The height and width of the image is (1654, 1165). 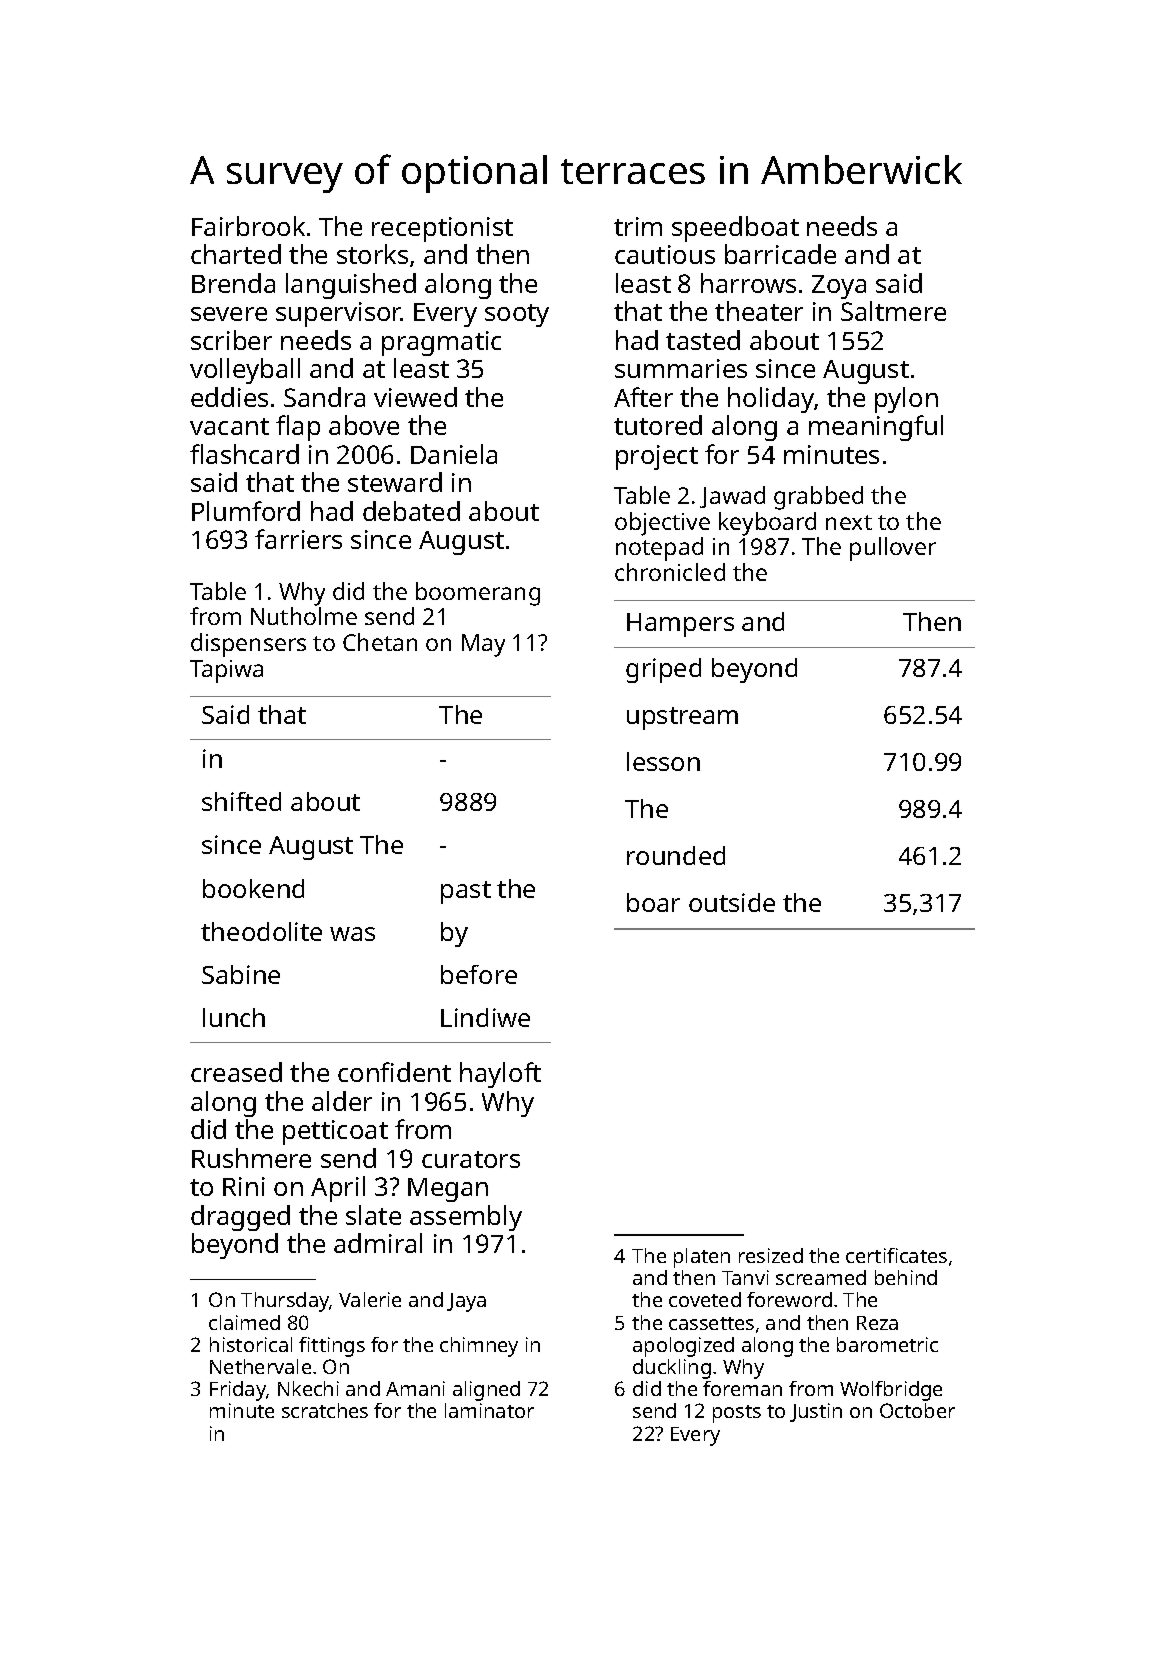 I want to click on tutored, so click(x=658, y=425).
